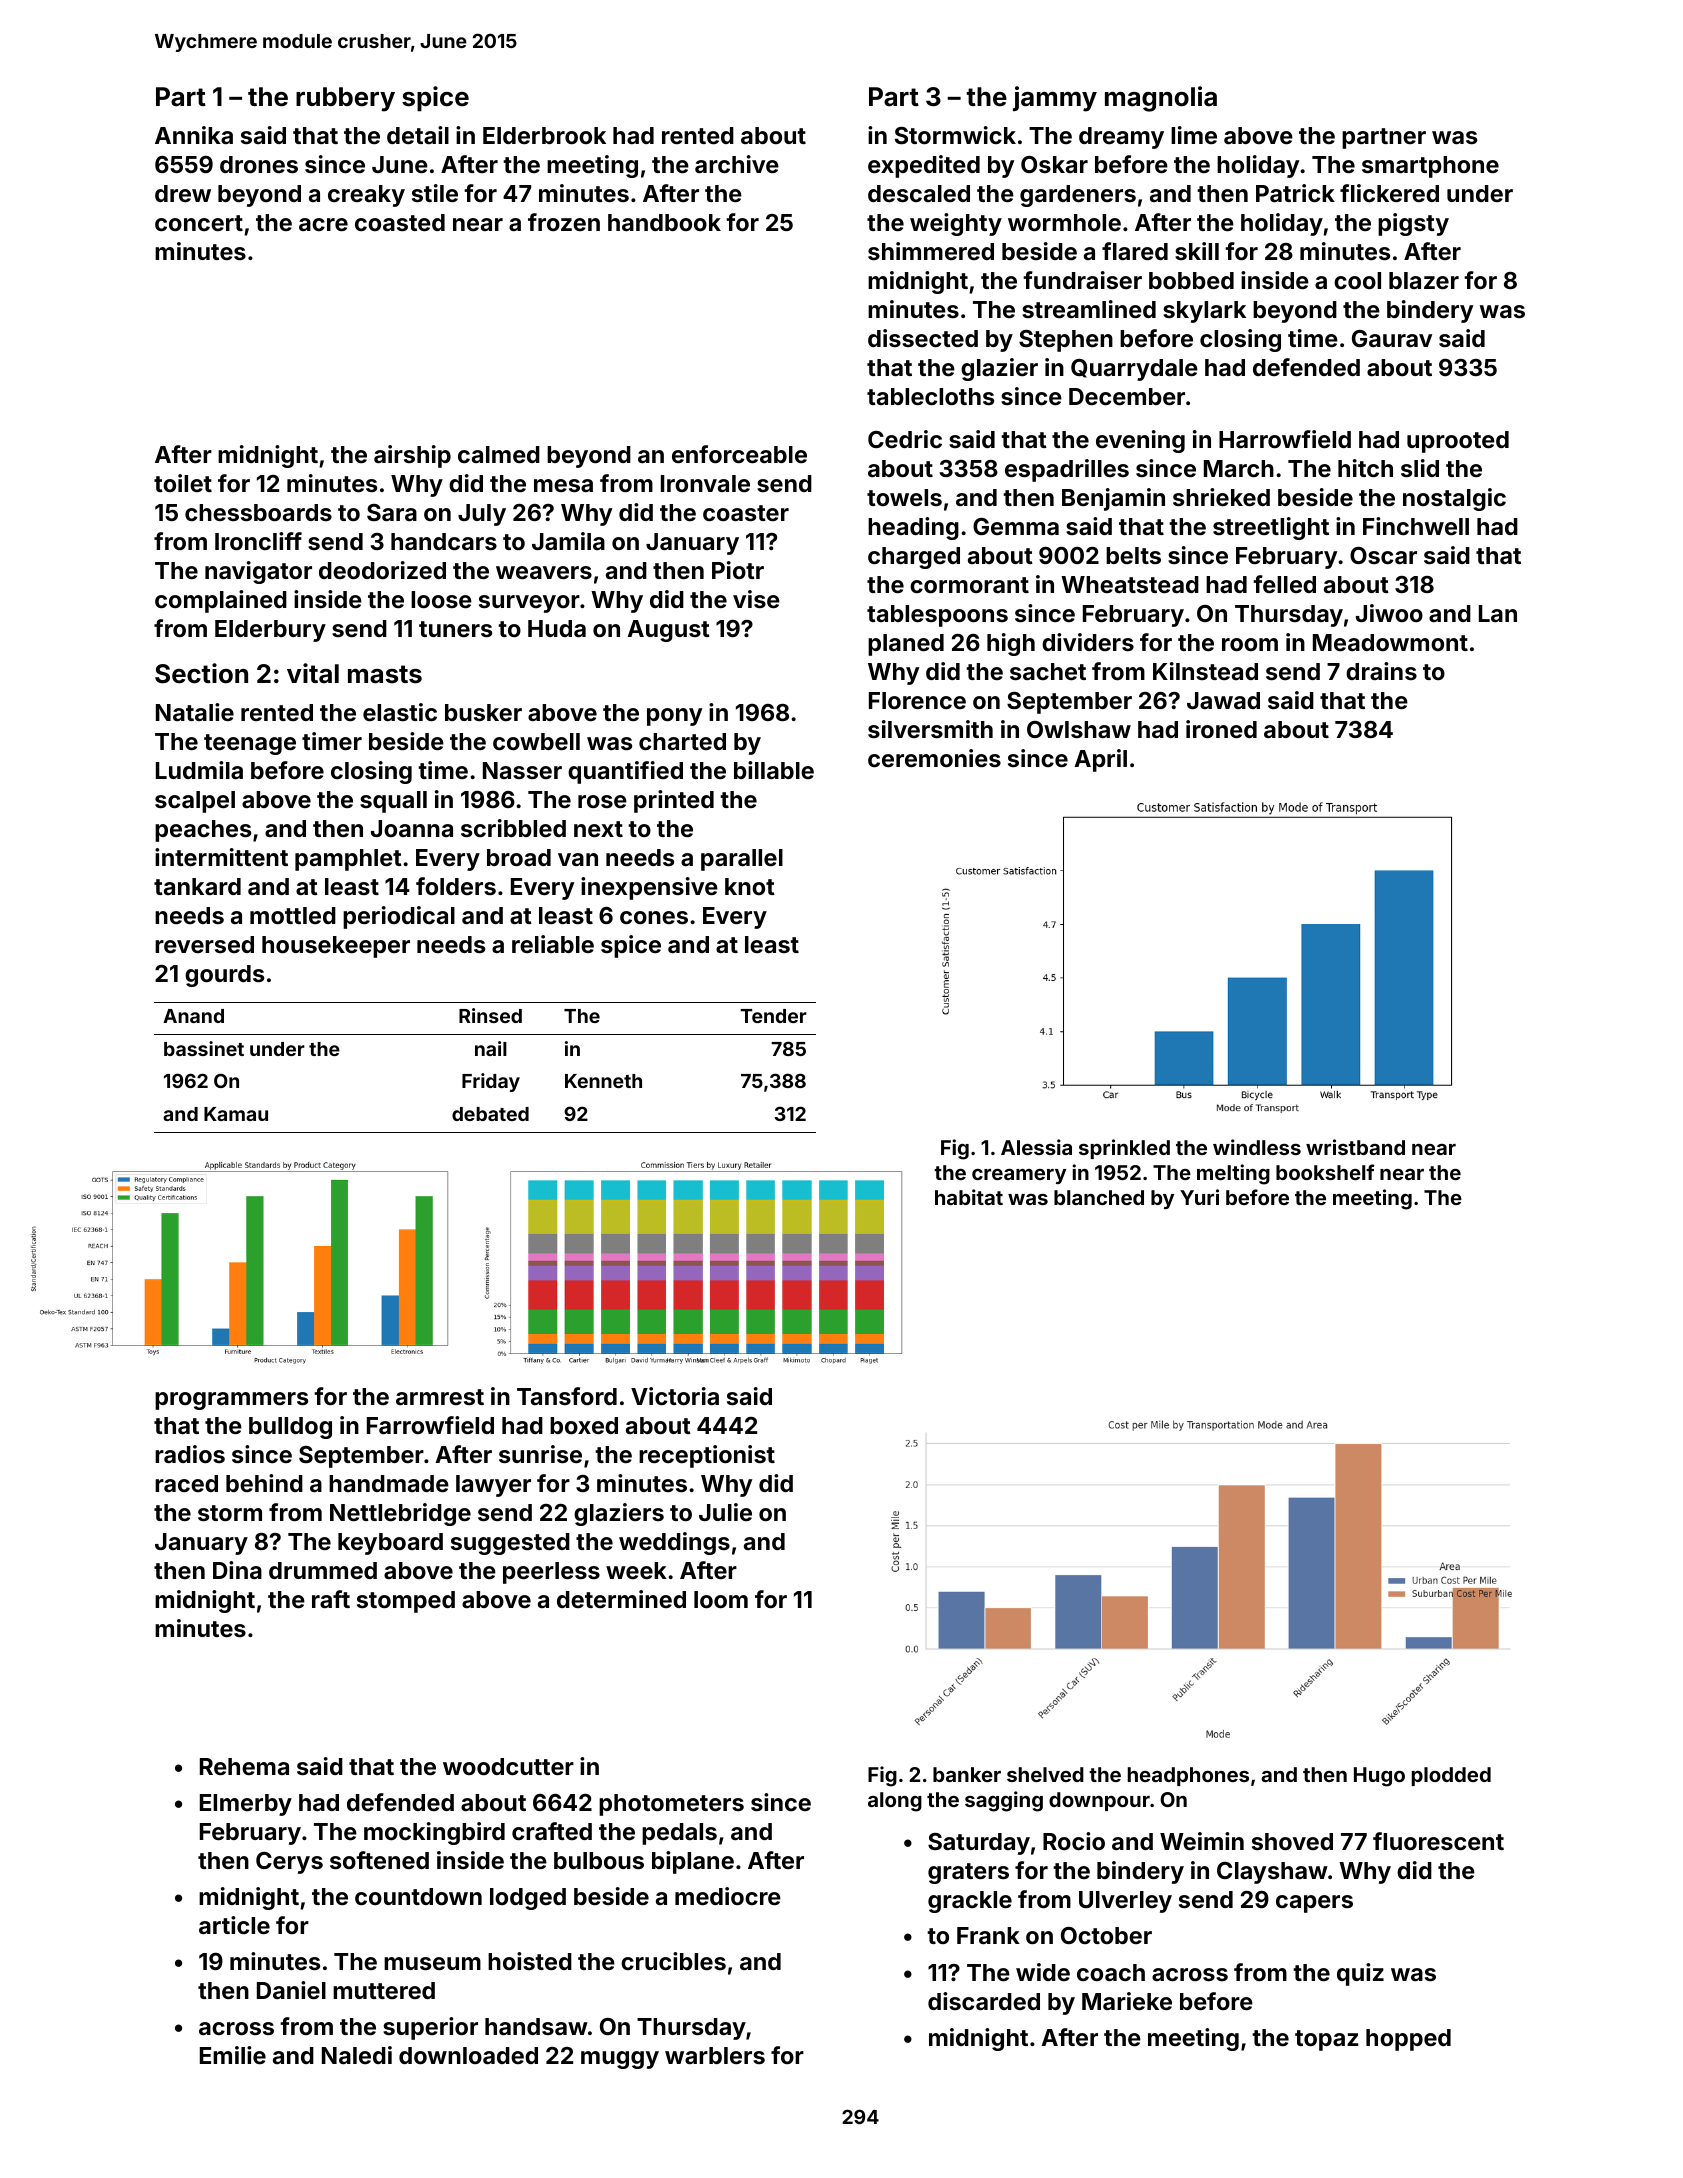 Image resolution: width=1683 pixels, height=2178 pixels. Describe the element at coordinates (345, 99) in the screenshot. I see `rubbery` at that location.
